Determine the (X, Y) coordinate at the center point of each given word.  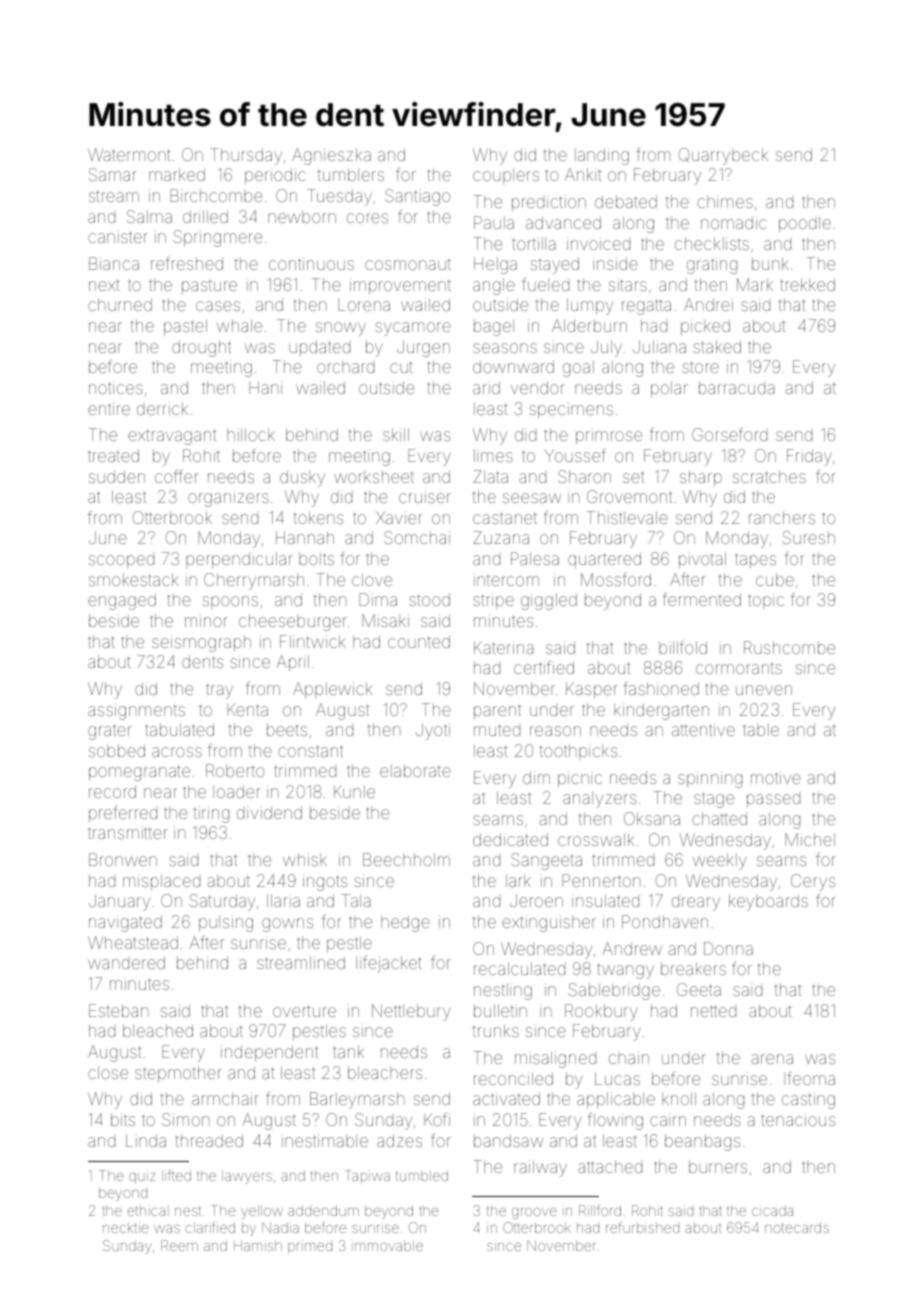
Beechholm (406, 859)
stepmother (178, 1074)
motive (776, 777)
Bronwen (123, 859)
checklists (712, 243)
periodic (275, 176)
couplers (506, 176)
